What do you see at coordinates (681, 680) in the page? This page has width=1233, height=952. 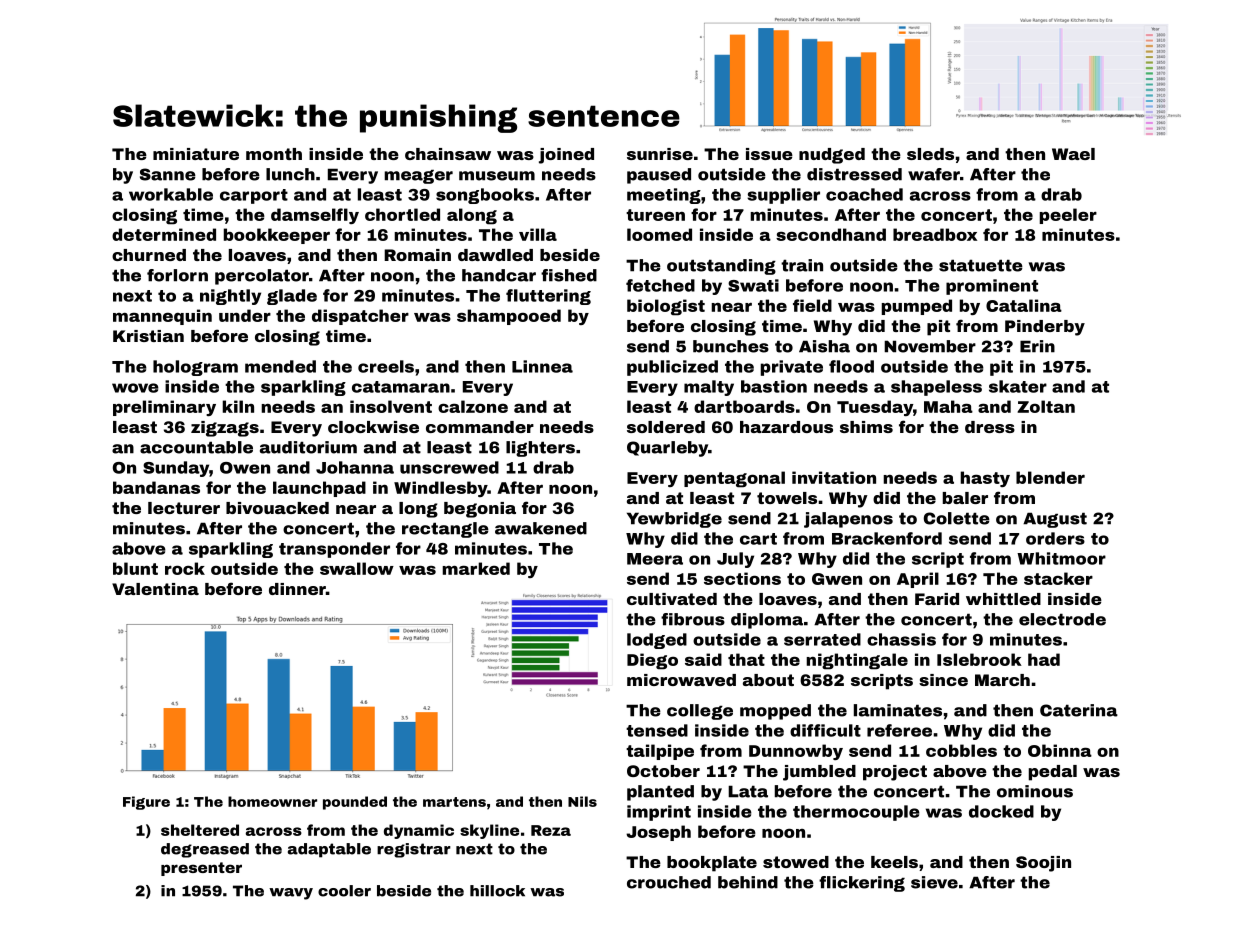 I see `microwaved` at bounding box center [681, 680].
